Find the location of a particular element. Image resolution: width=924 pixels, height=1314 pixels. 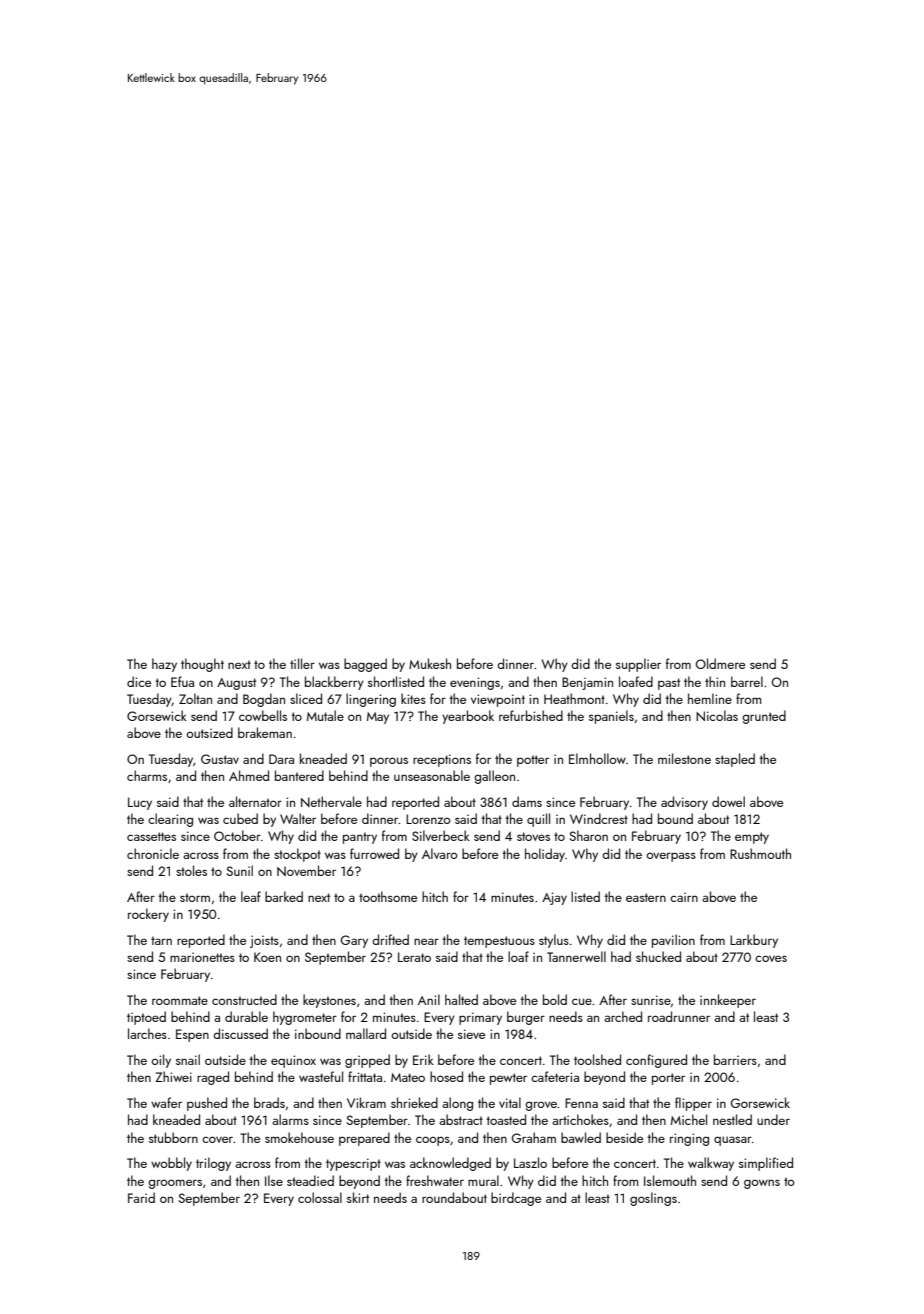

snail is located at coordinates (188, 1059).
